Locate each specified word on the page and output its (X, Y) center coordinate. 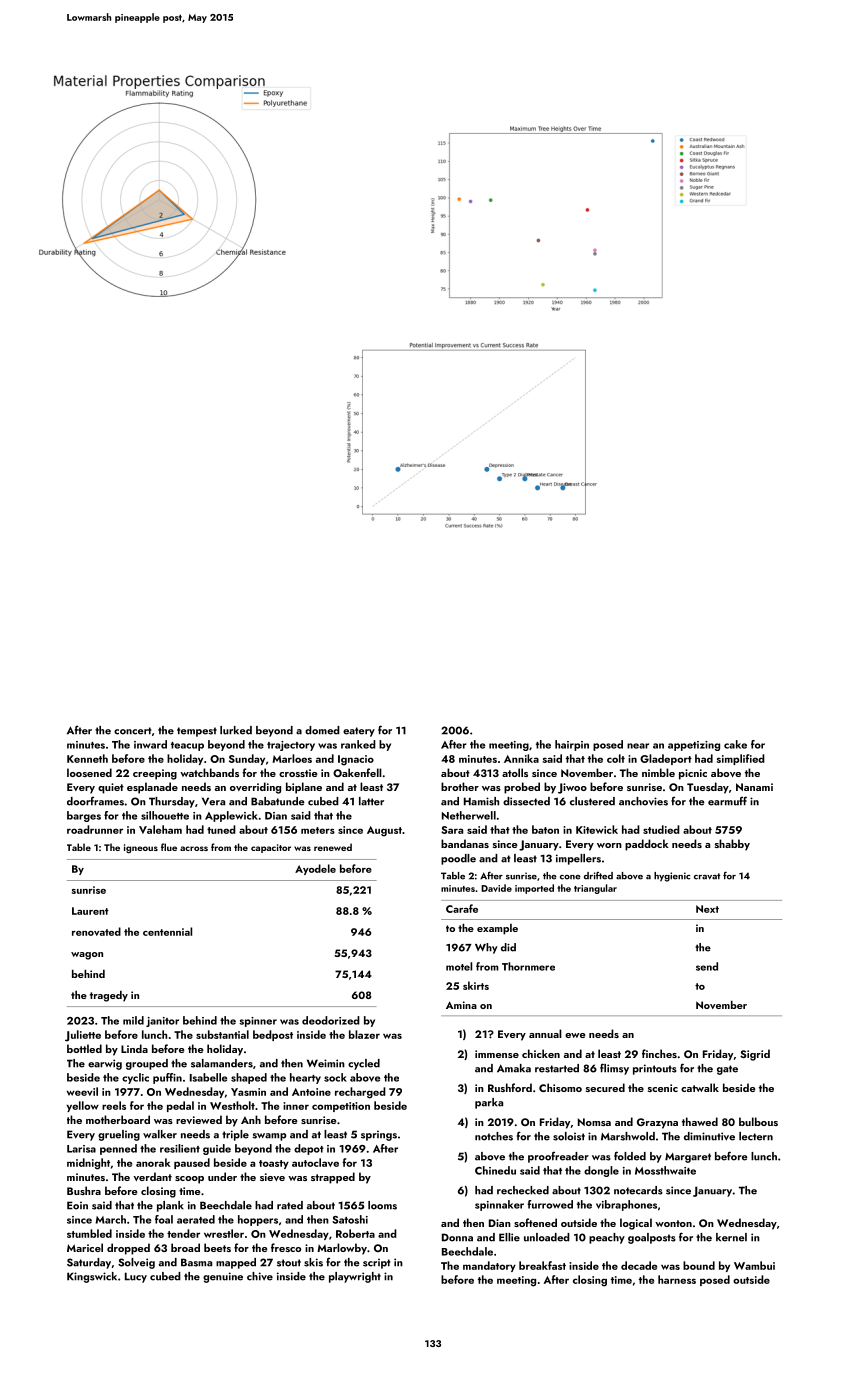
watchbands (209, 772)
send (707, 966)
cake (735, 744)
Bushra (84, 1190)
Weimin (326, 1063)
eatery (359, 732)
